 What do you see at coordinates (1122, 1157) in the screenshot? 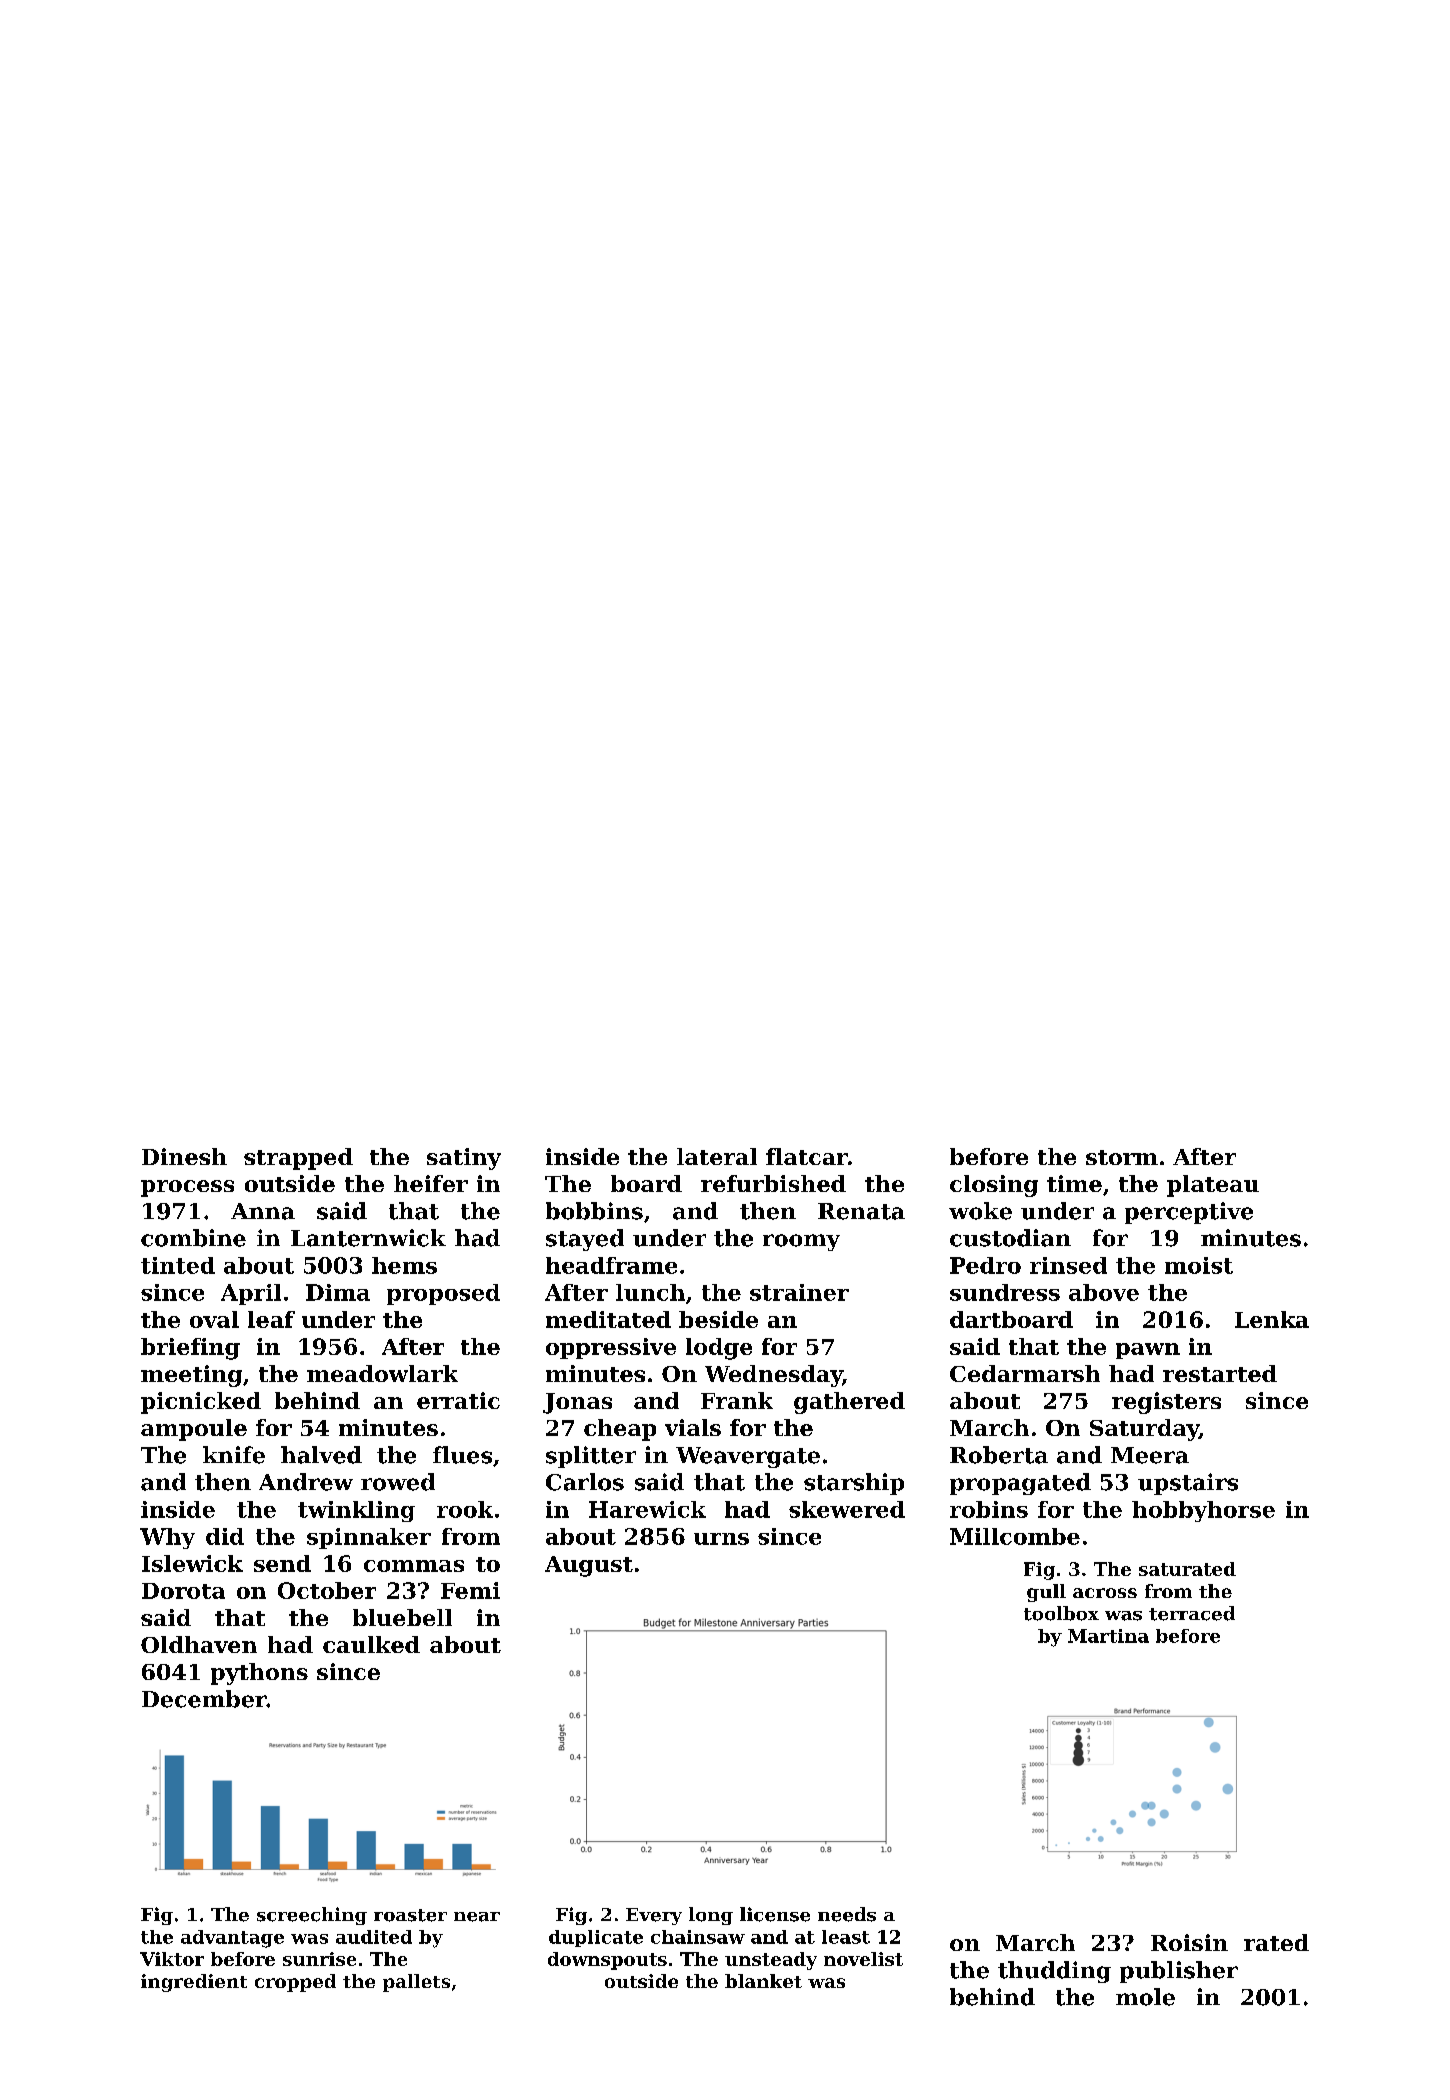
I see `storm` at bounding box center [1122, 1157].
